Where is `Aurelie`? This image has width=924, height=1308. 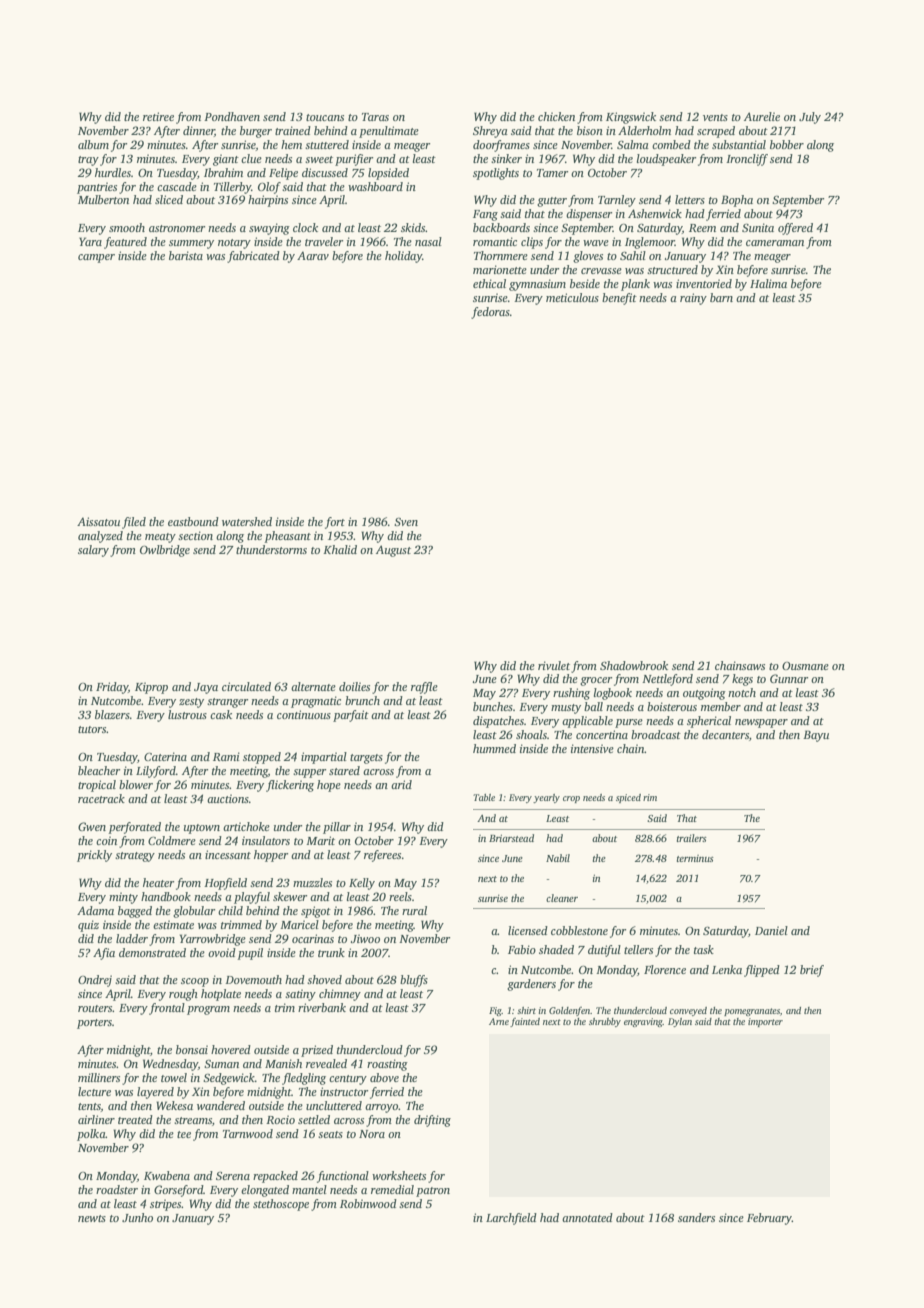
Aurelie is located at coordinates (762, 116).
